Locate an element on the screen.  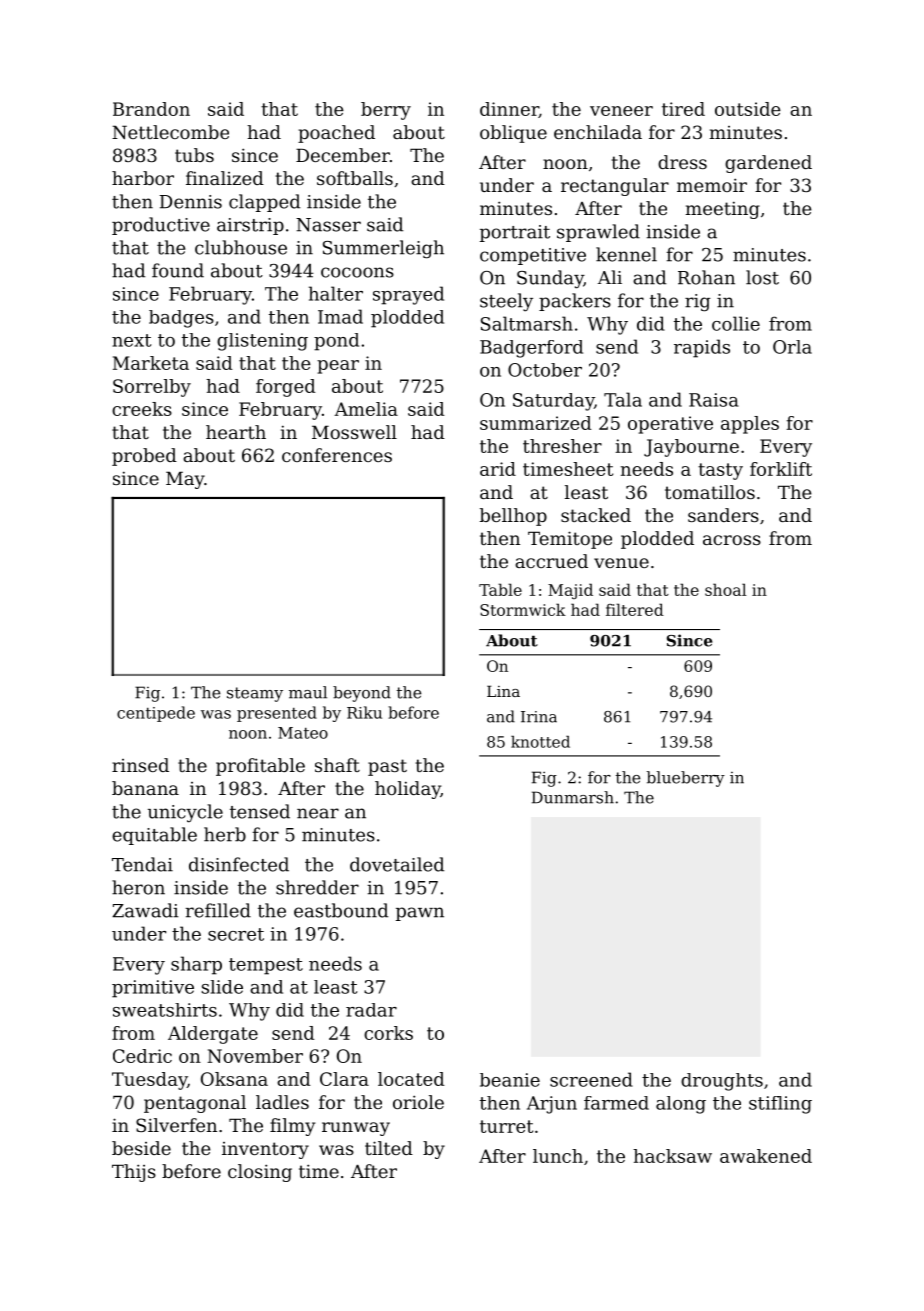
closing is located at coordinates (260, 1173).
